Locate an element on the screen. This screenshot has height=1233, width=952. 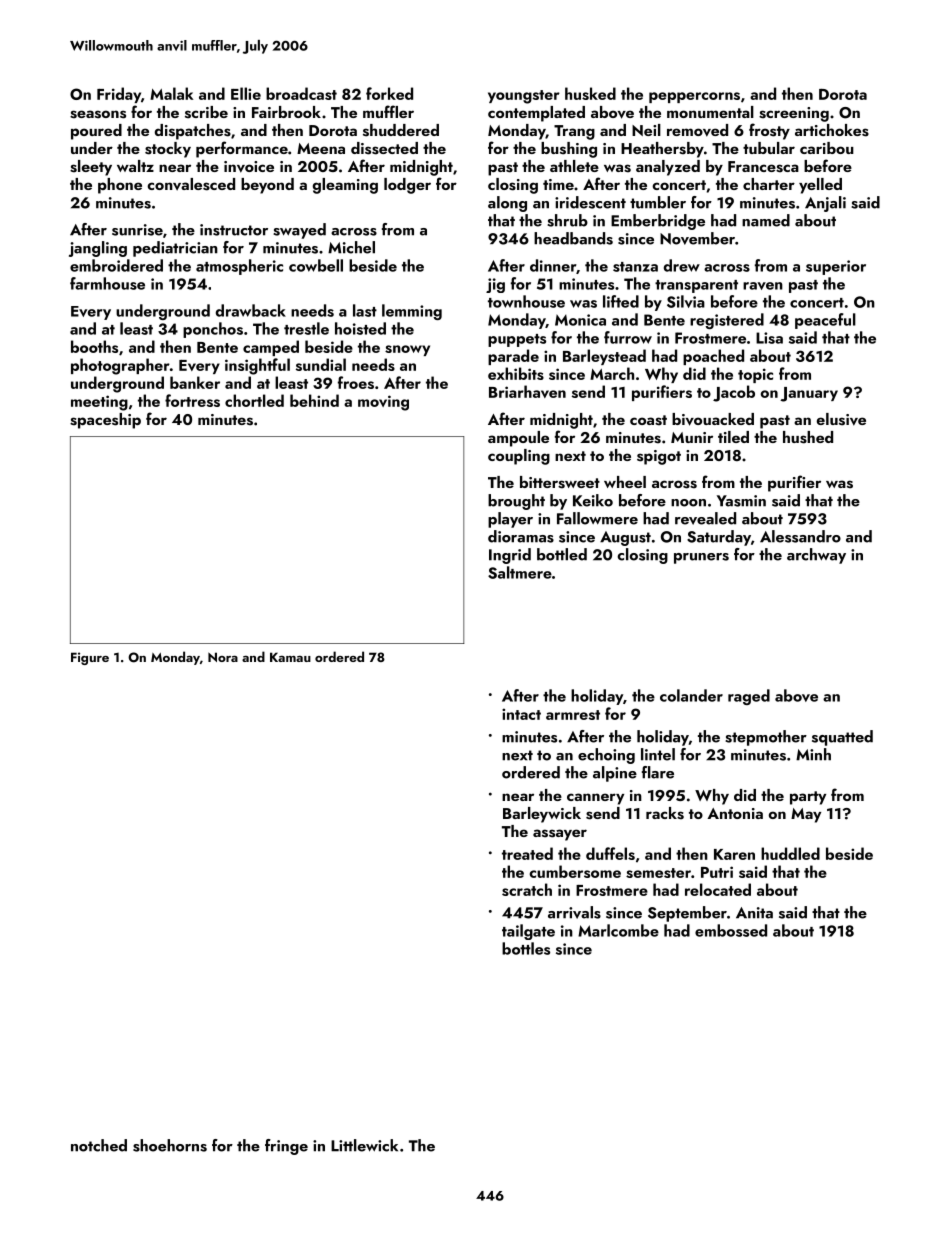
bottles is located at coordinates (526, 948).
